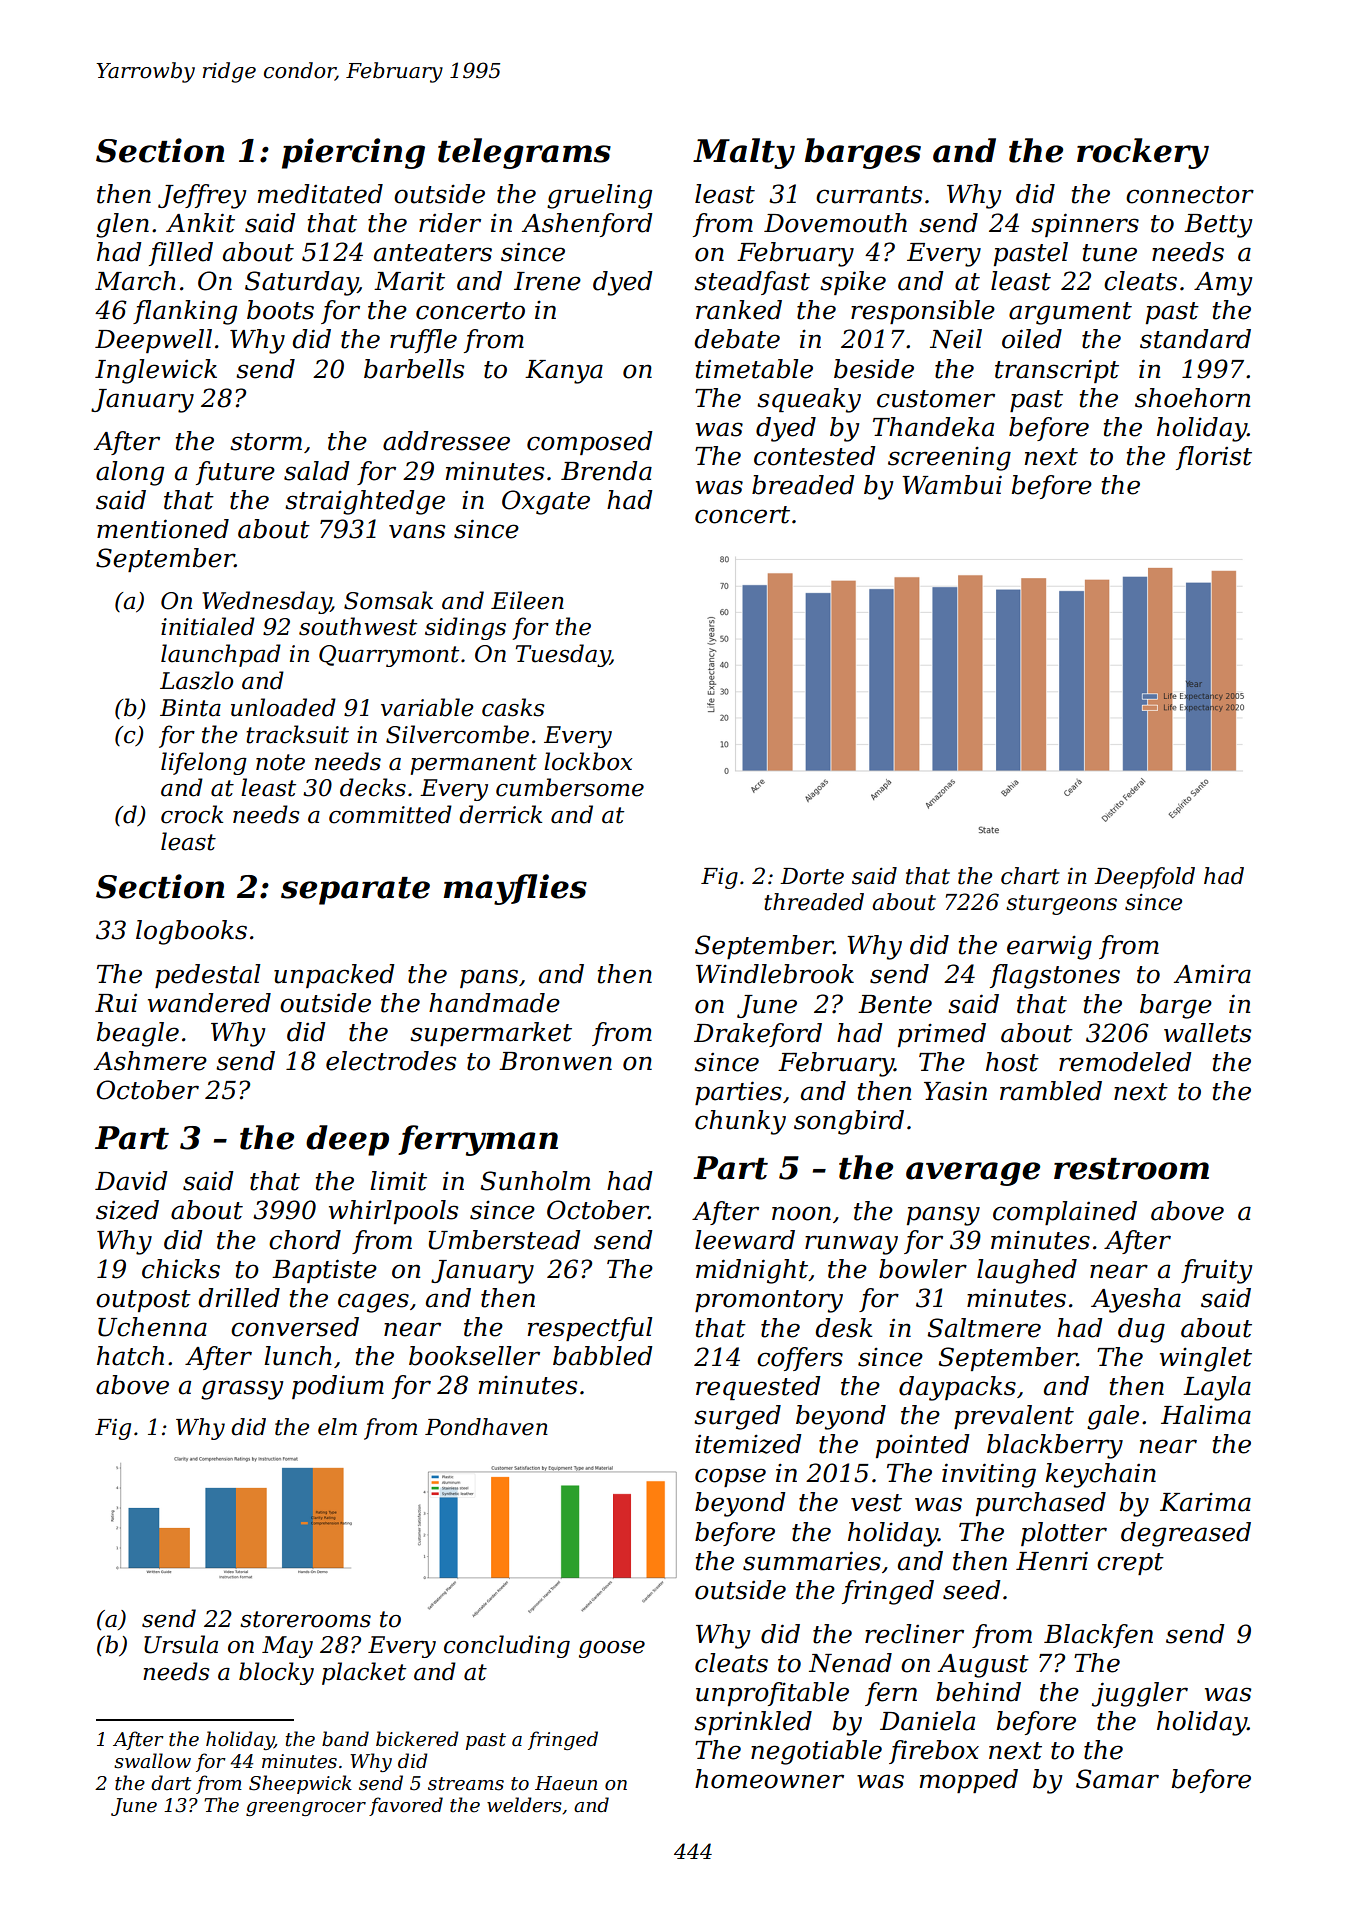 The image size is (1348, 1906). Describe the element at coordinates (364, 1673) in the page. I see `placket` at that location.
